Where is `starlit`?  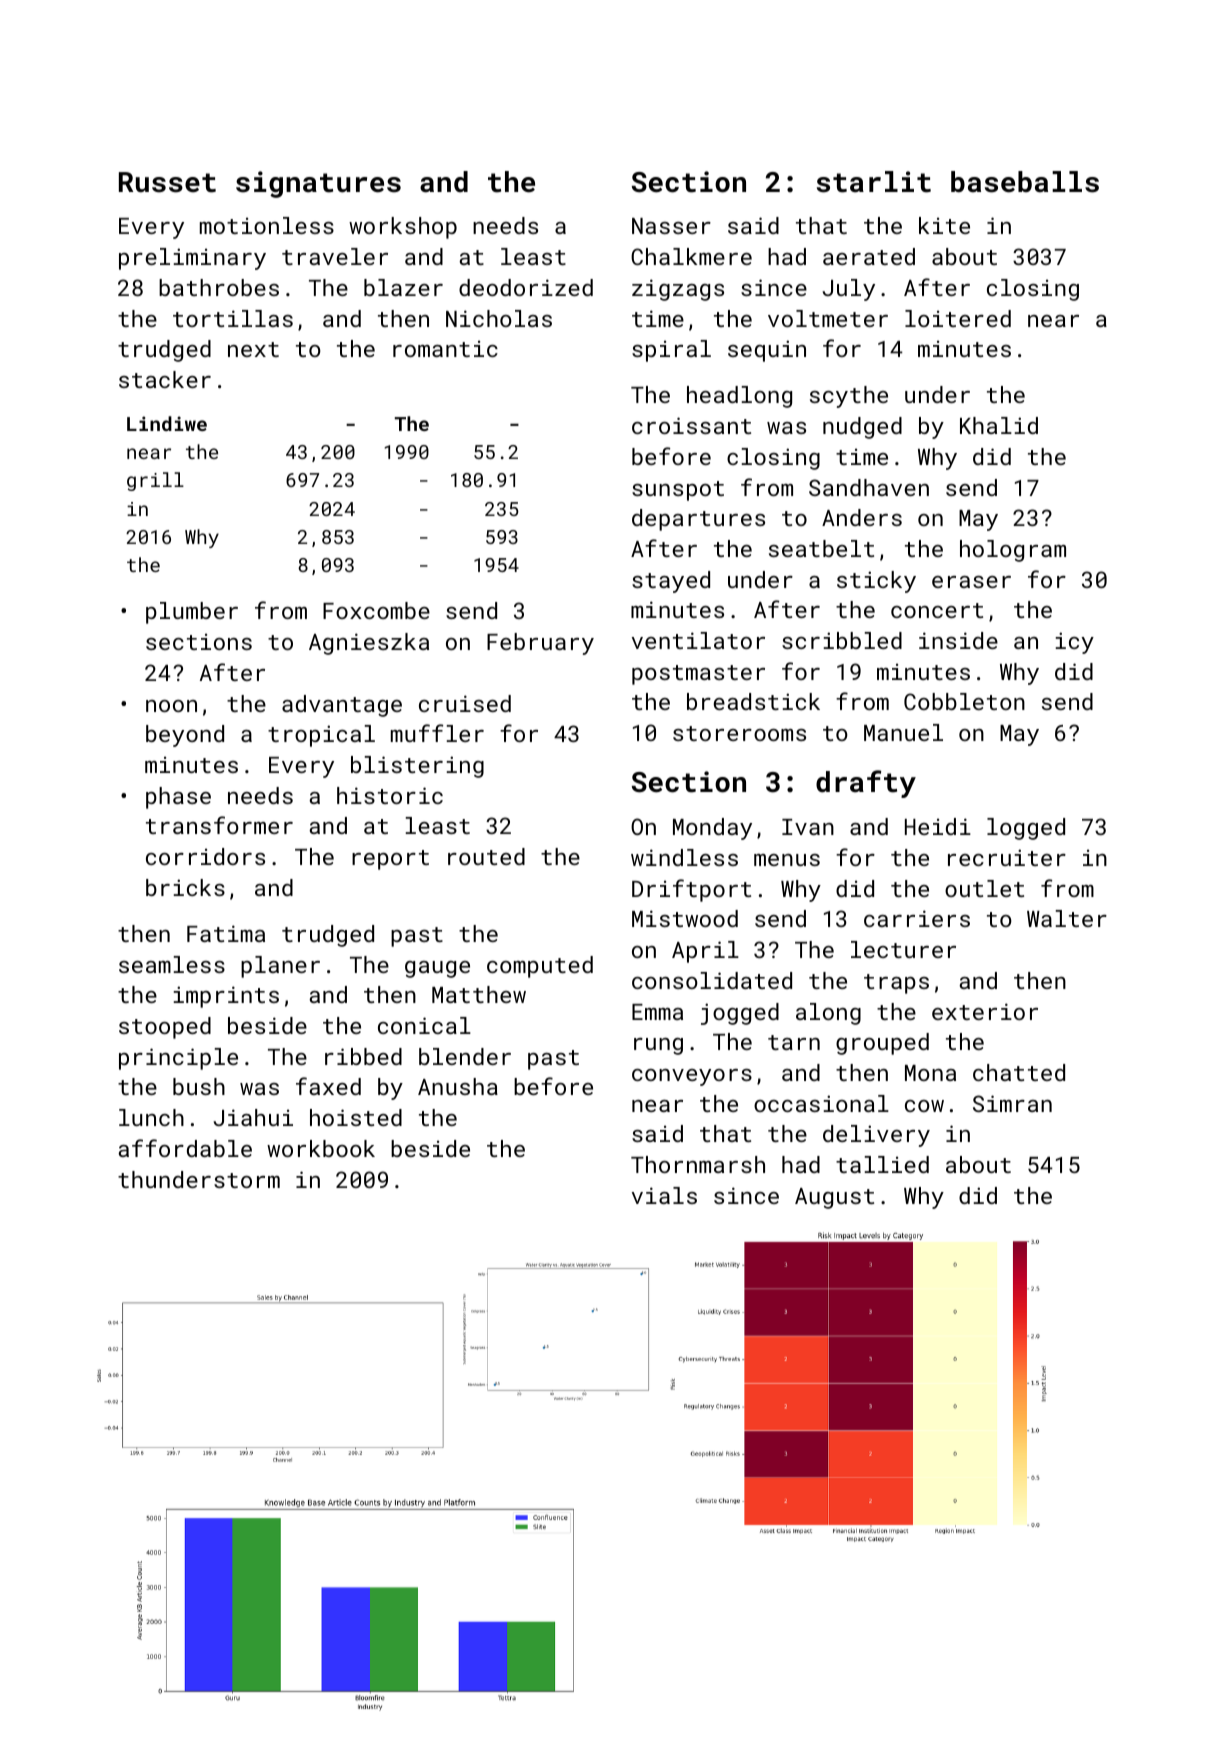
starlit is located at coordinates (874, 182).
